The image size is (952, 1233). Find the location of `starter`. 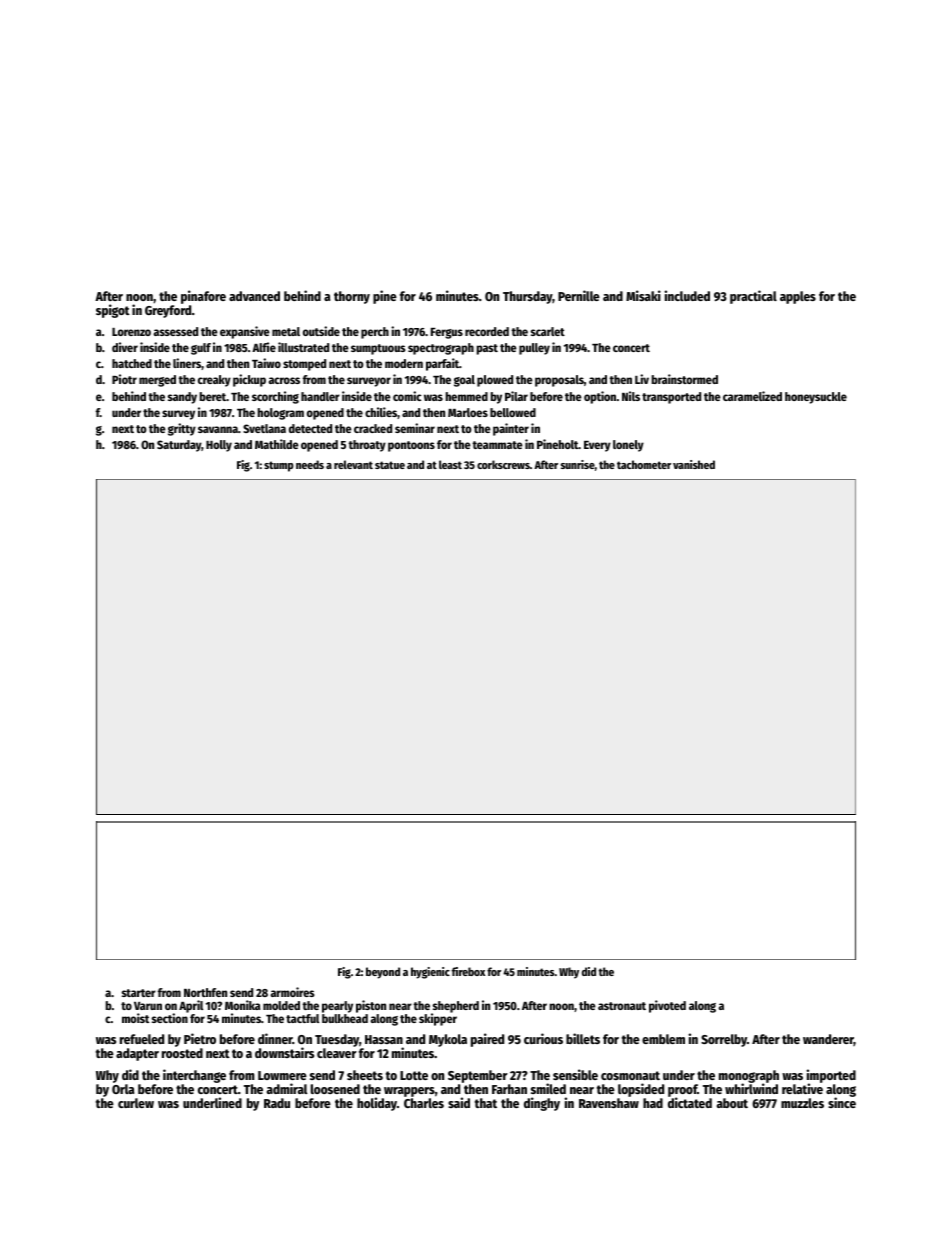

starter is located at coordinates (139, 993).
